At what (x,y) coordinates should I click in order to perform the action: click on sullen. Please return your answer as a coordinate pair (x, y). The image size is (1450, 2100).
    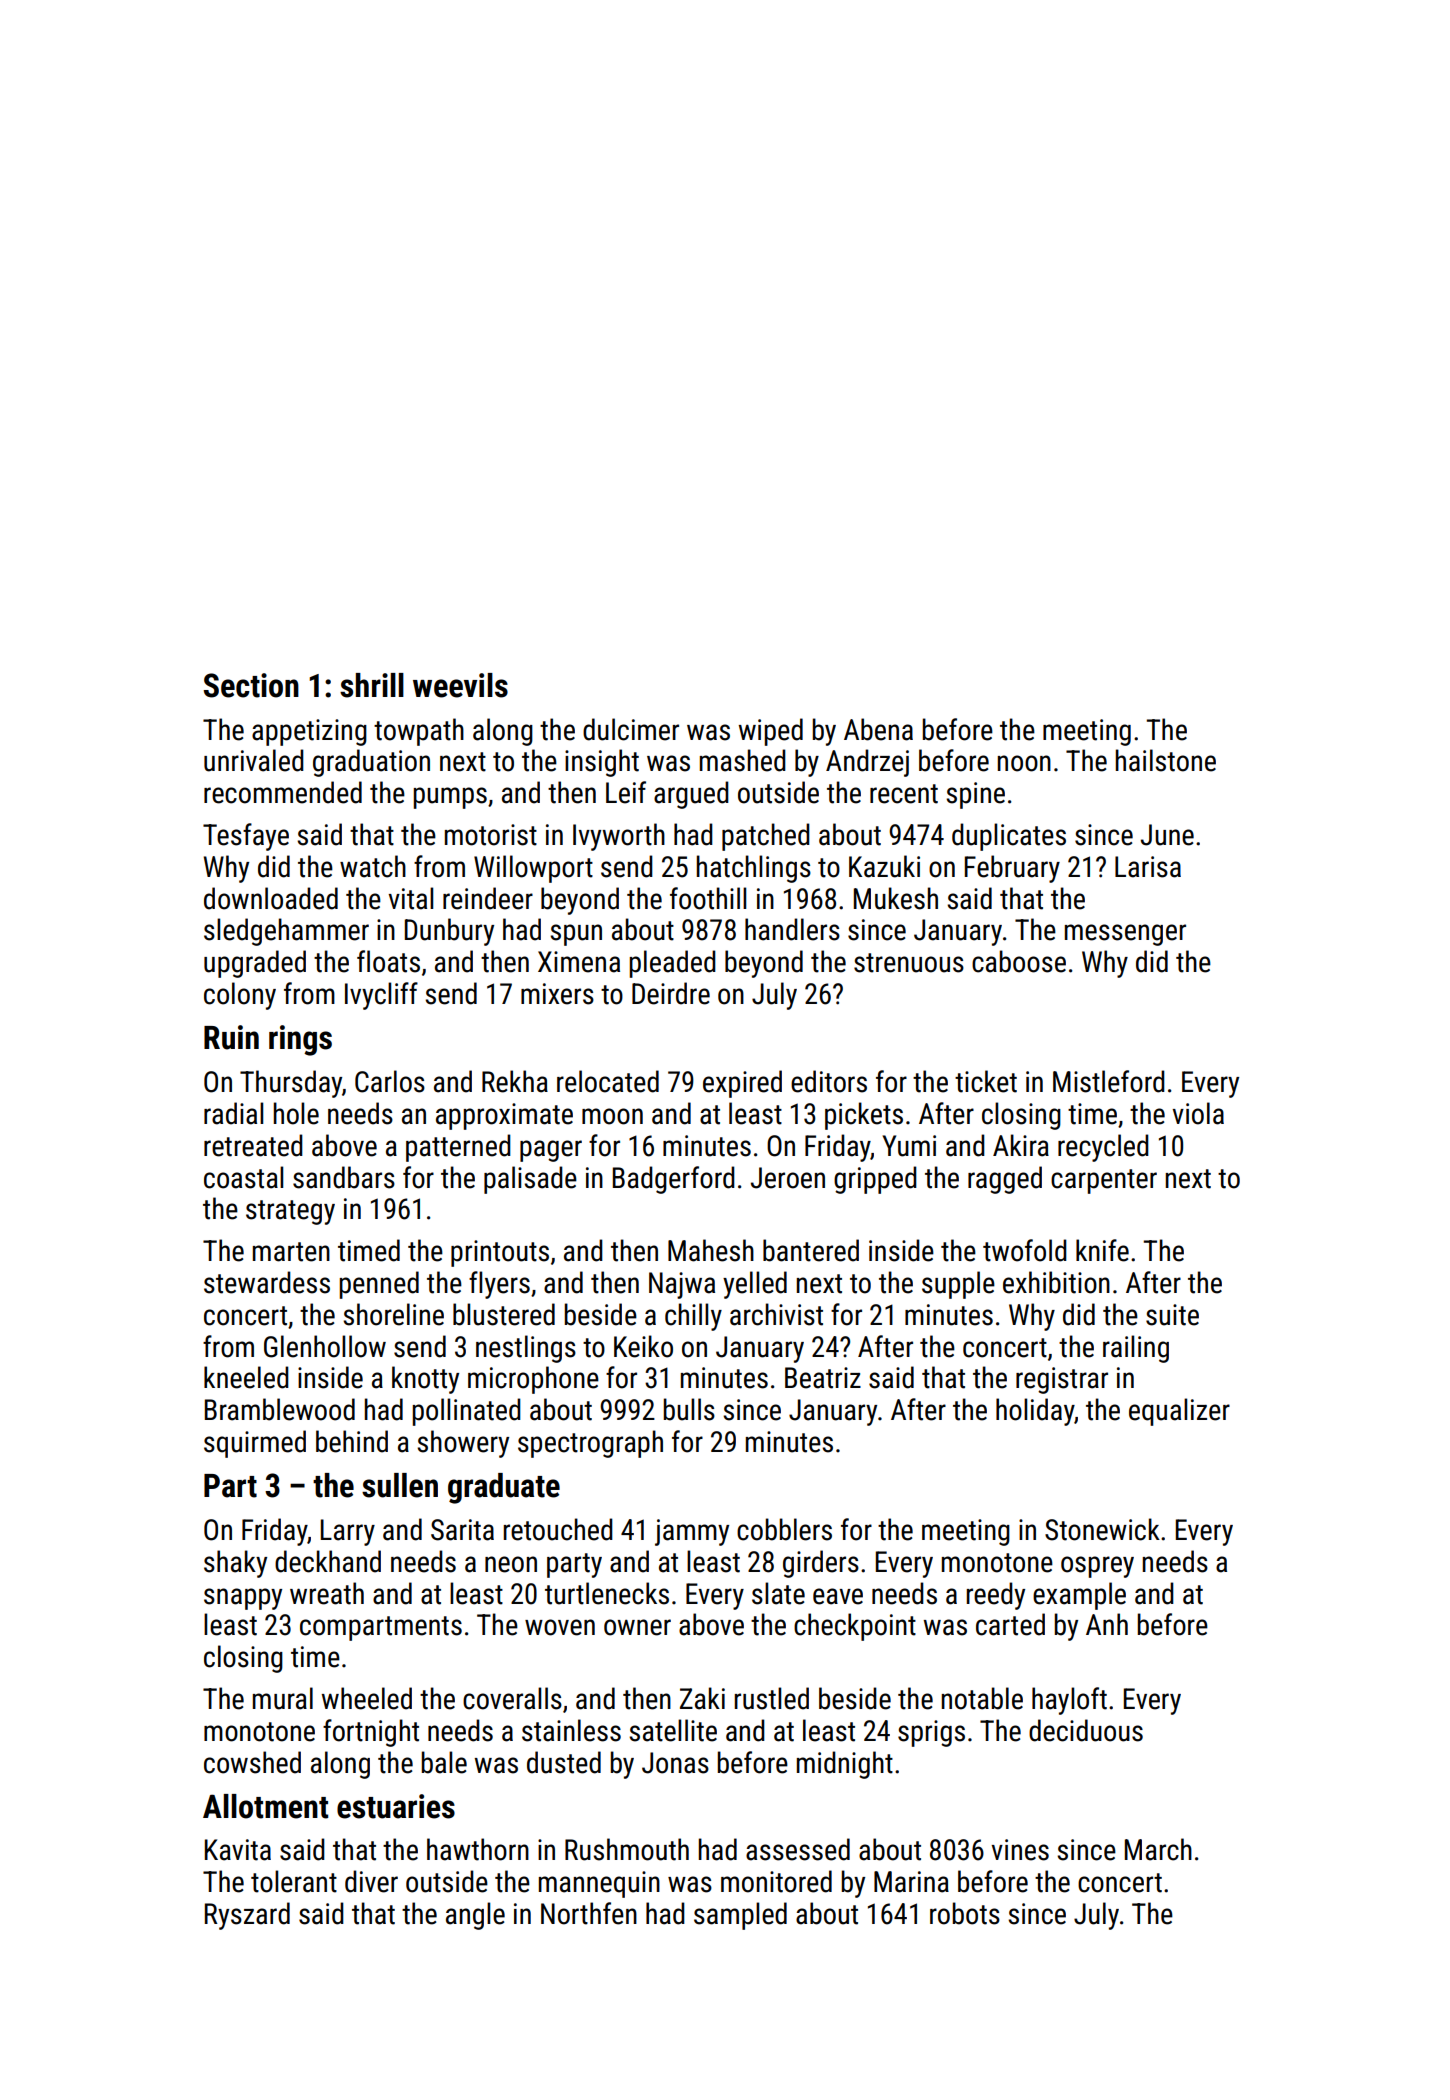
    Looking at the image, I should click on (400, 1485).
